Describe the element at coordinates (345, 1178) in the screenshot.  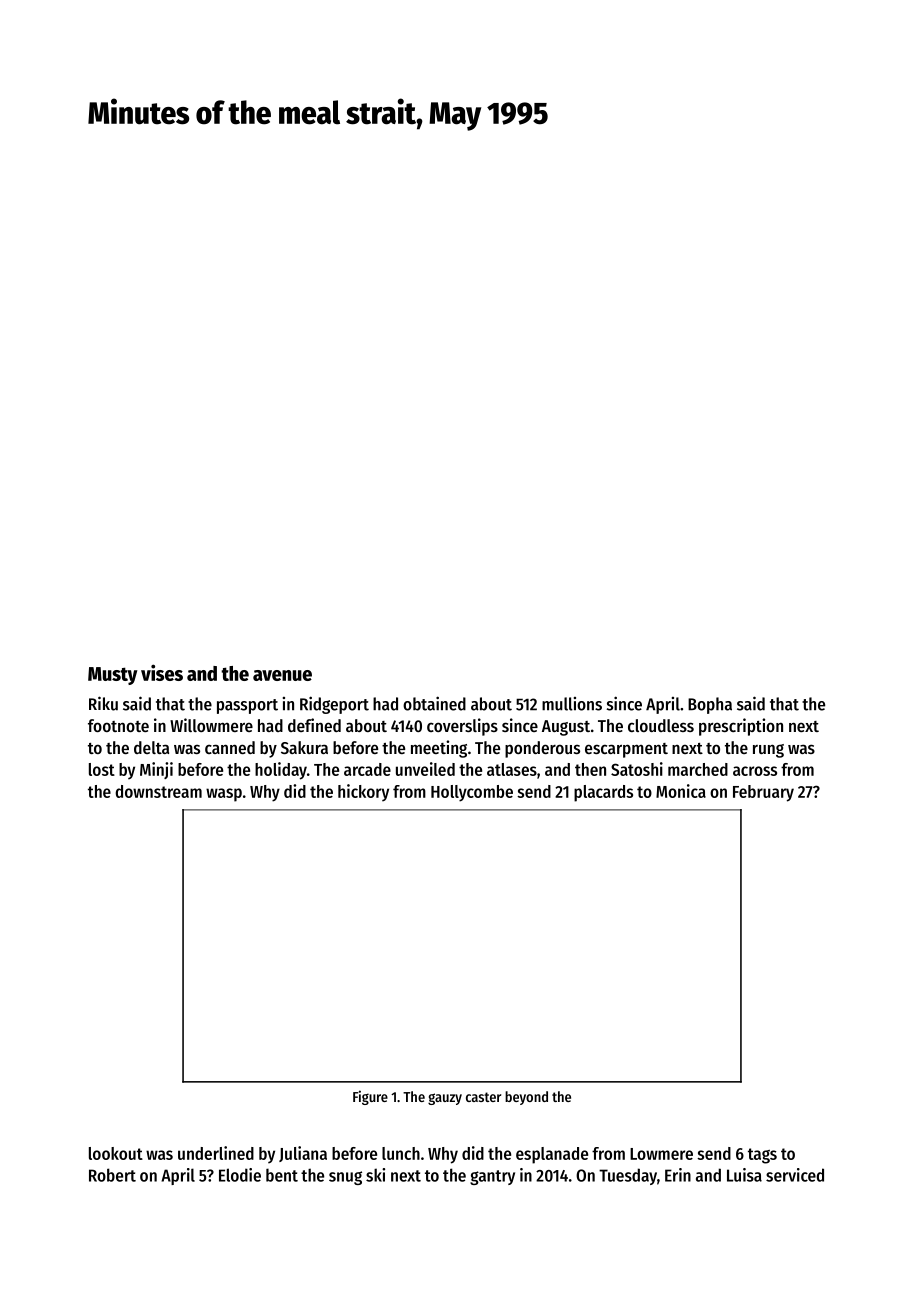
I see `snug` at that location.
